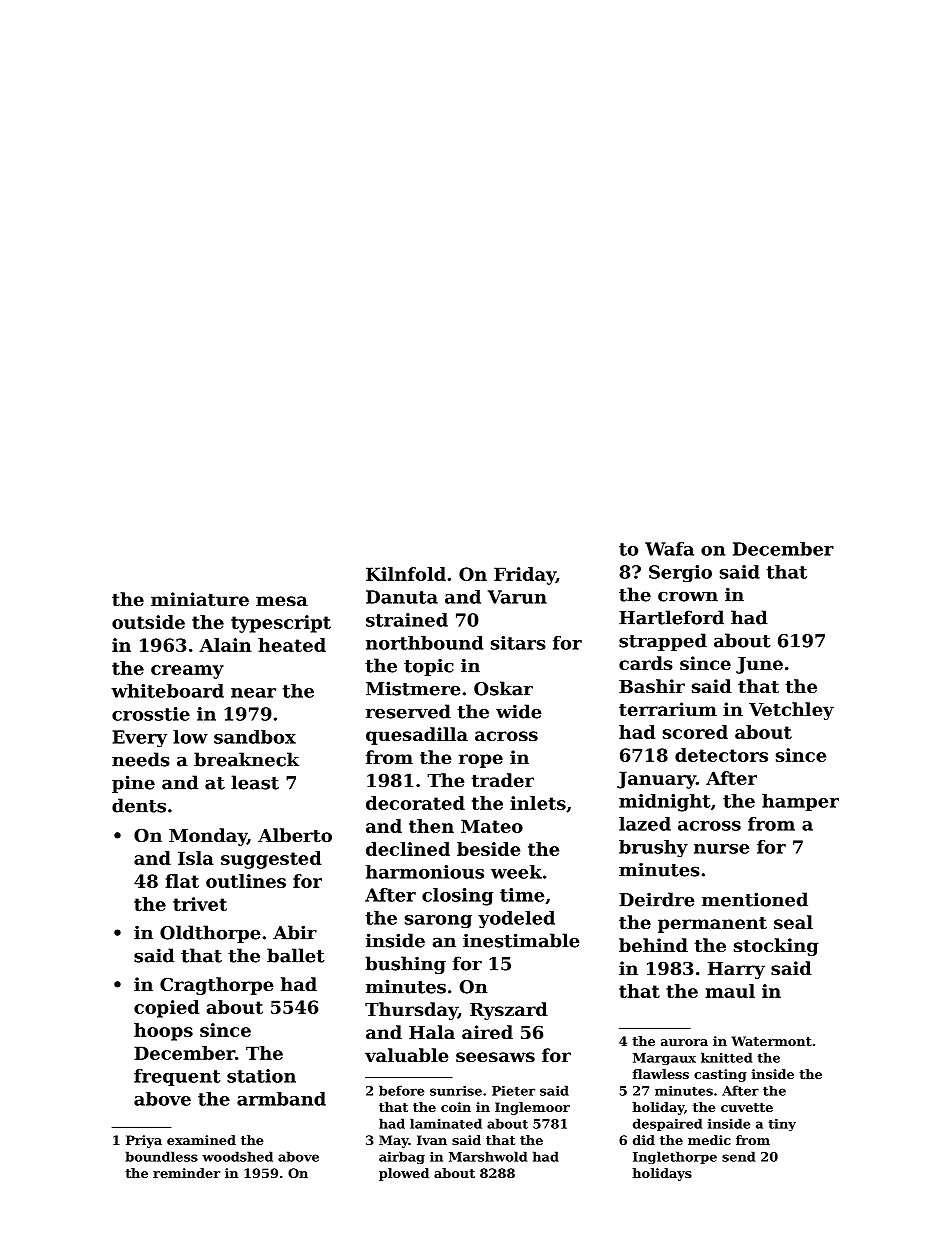 The image size is (952, 1233). What do you see at coordinates (182, 881) in the document?
I see `flat` at bounding box center [182, 881].
